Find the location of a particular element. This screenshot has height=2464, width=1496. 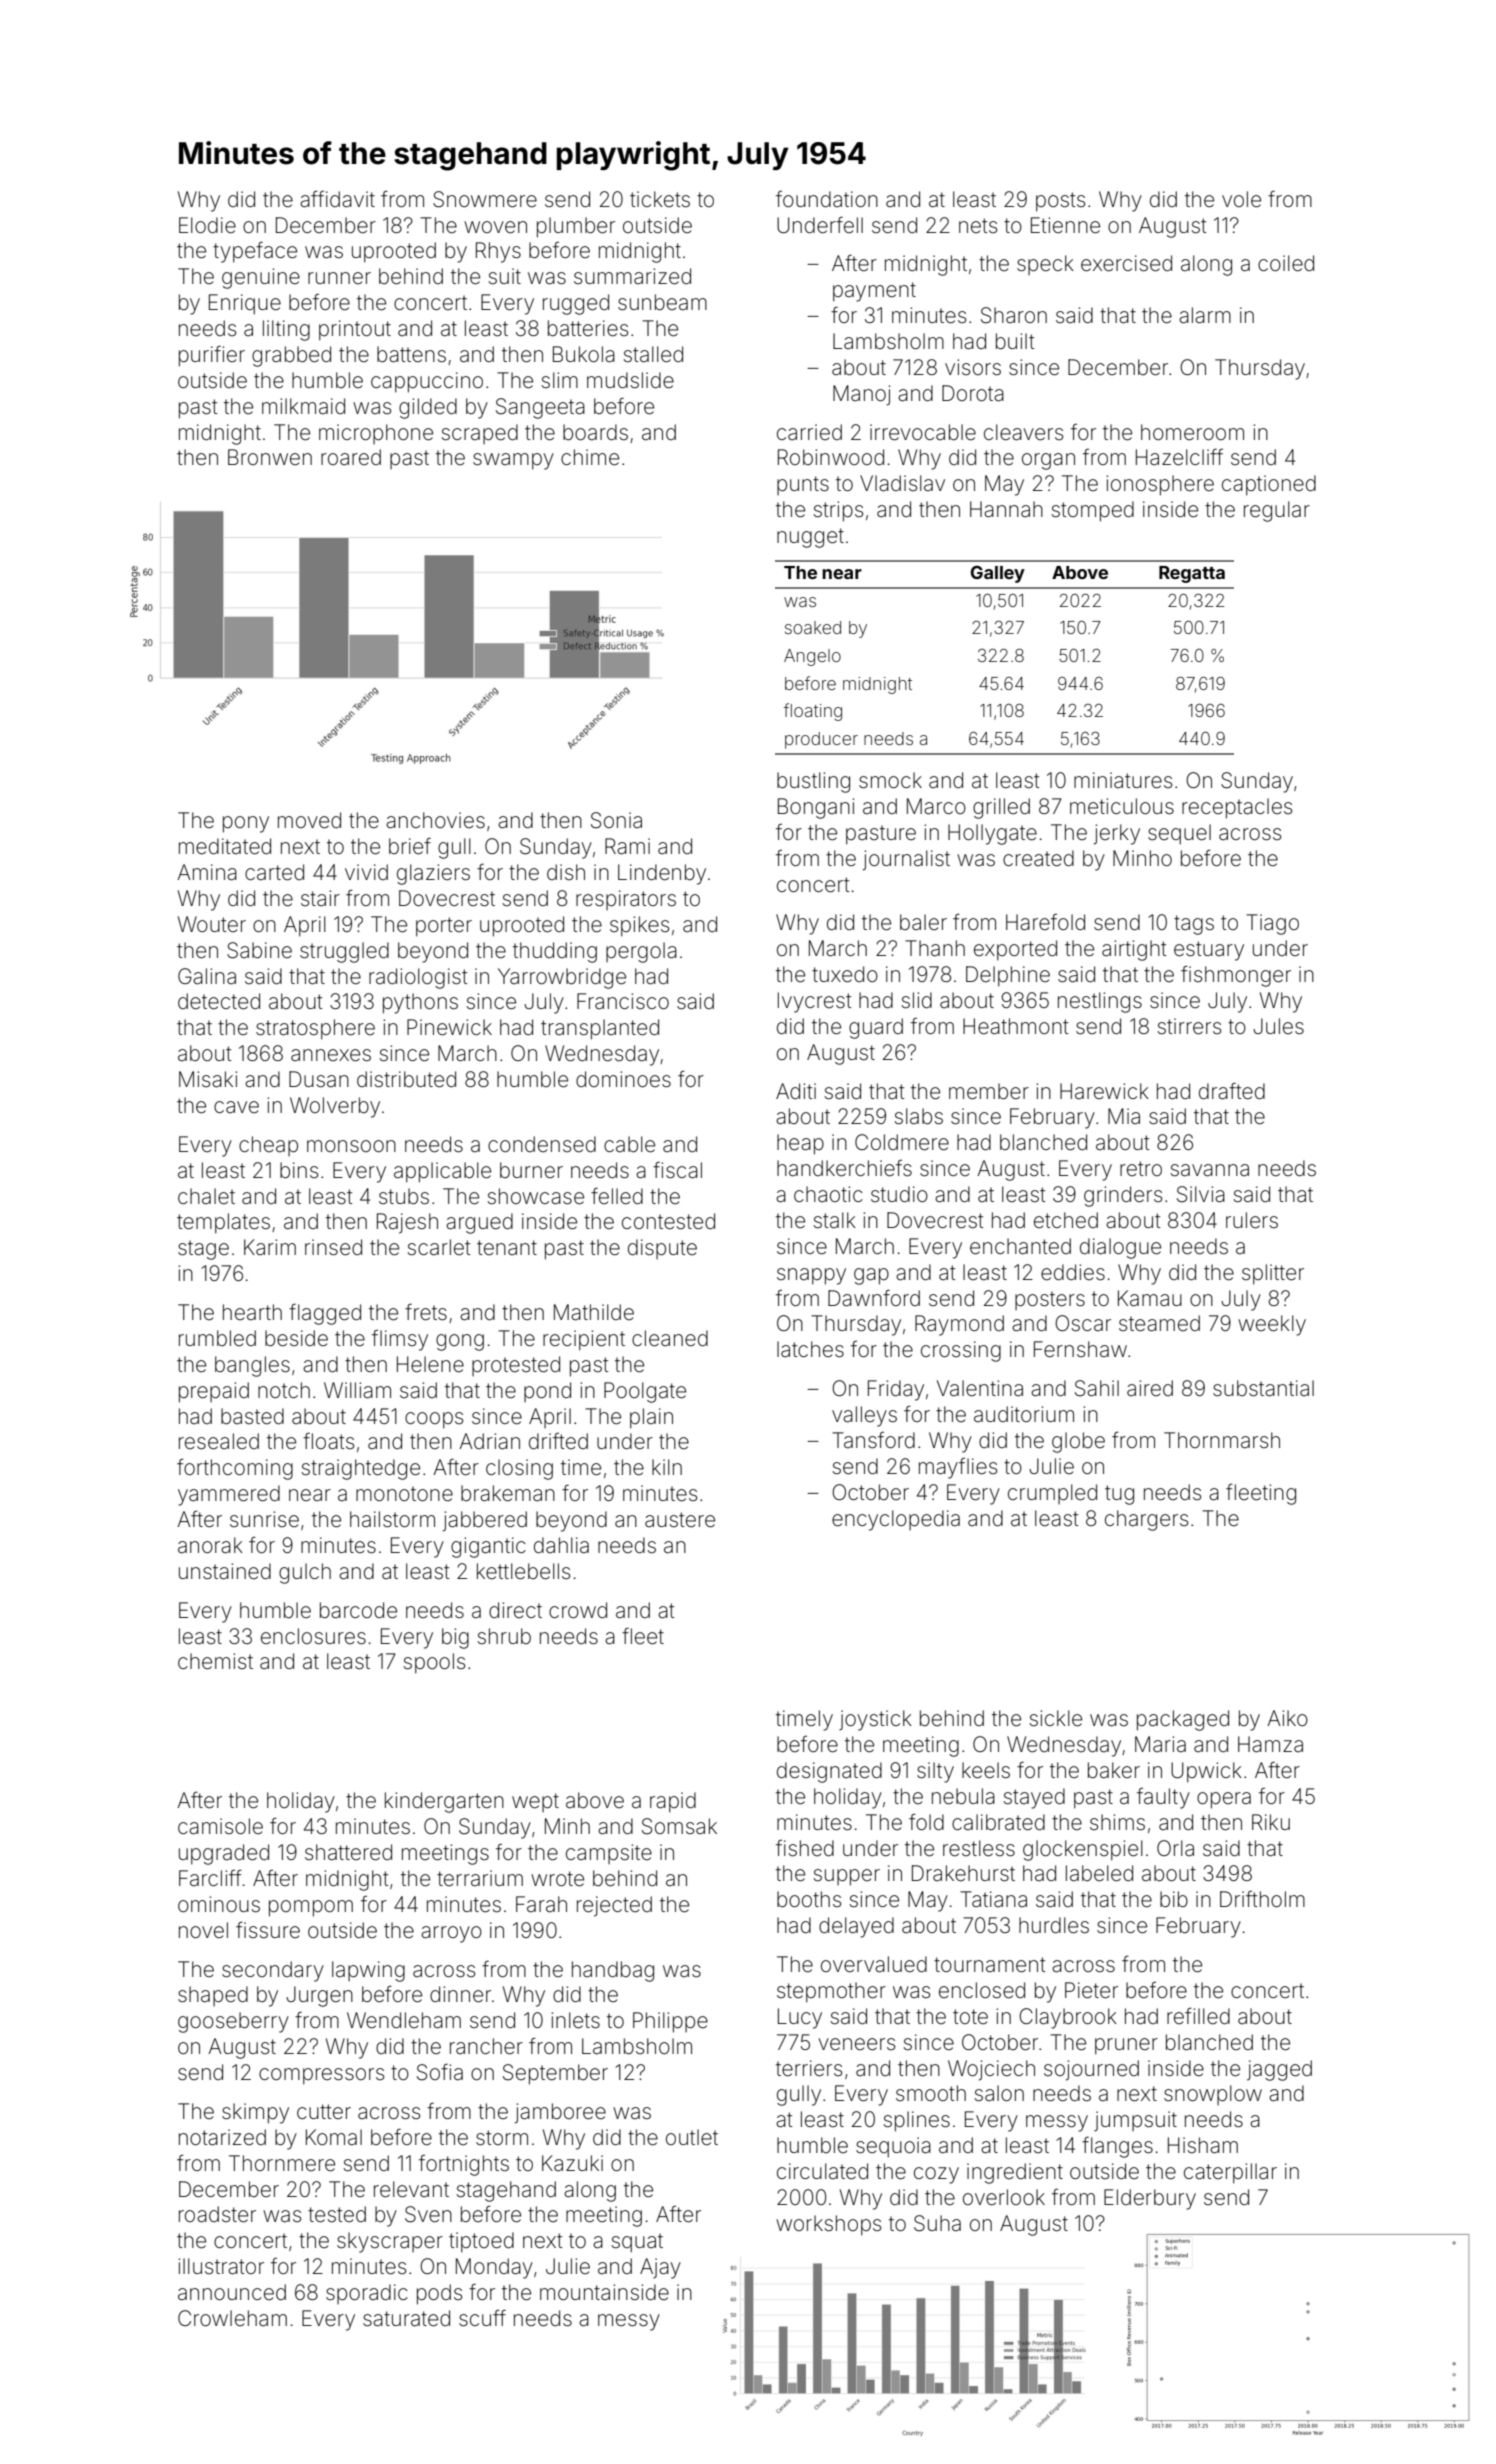

anchovies is located at coordinates (435, 820).
